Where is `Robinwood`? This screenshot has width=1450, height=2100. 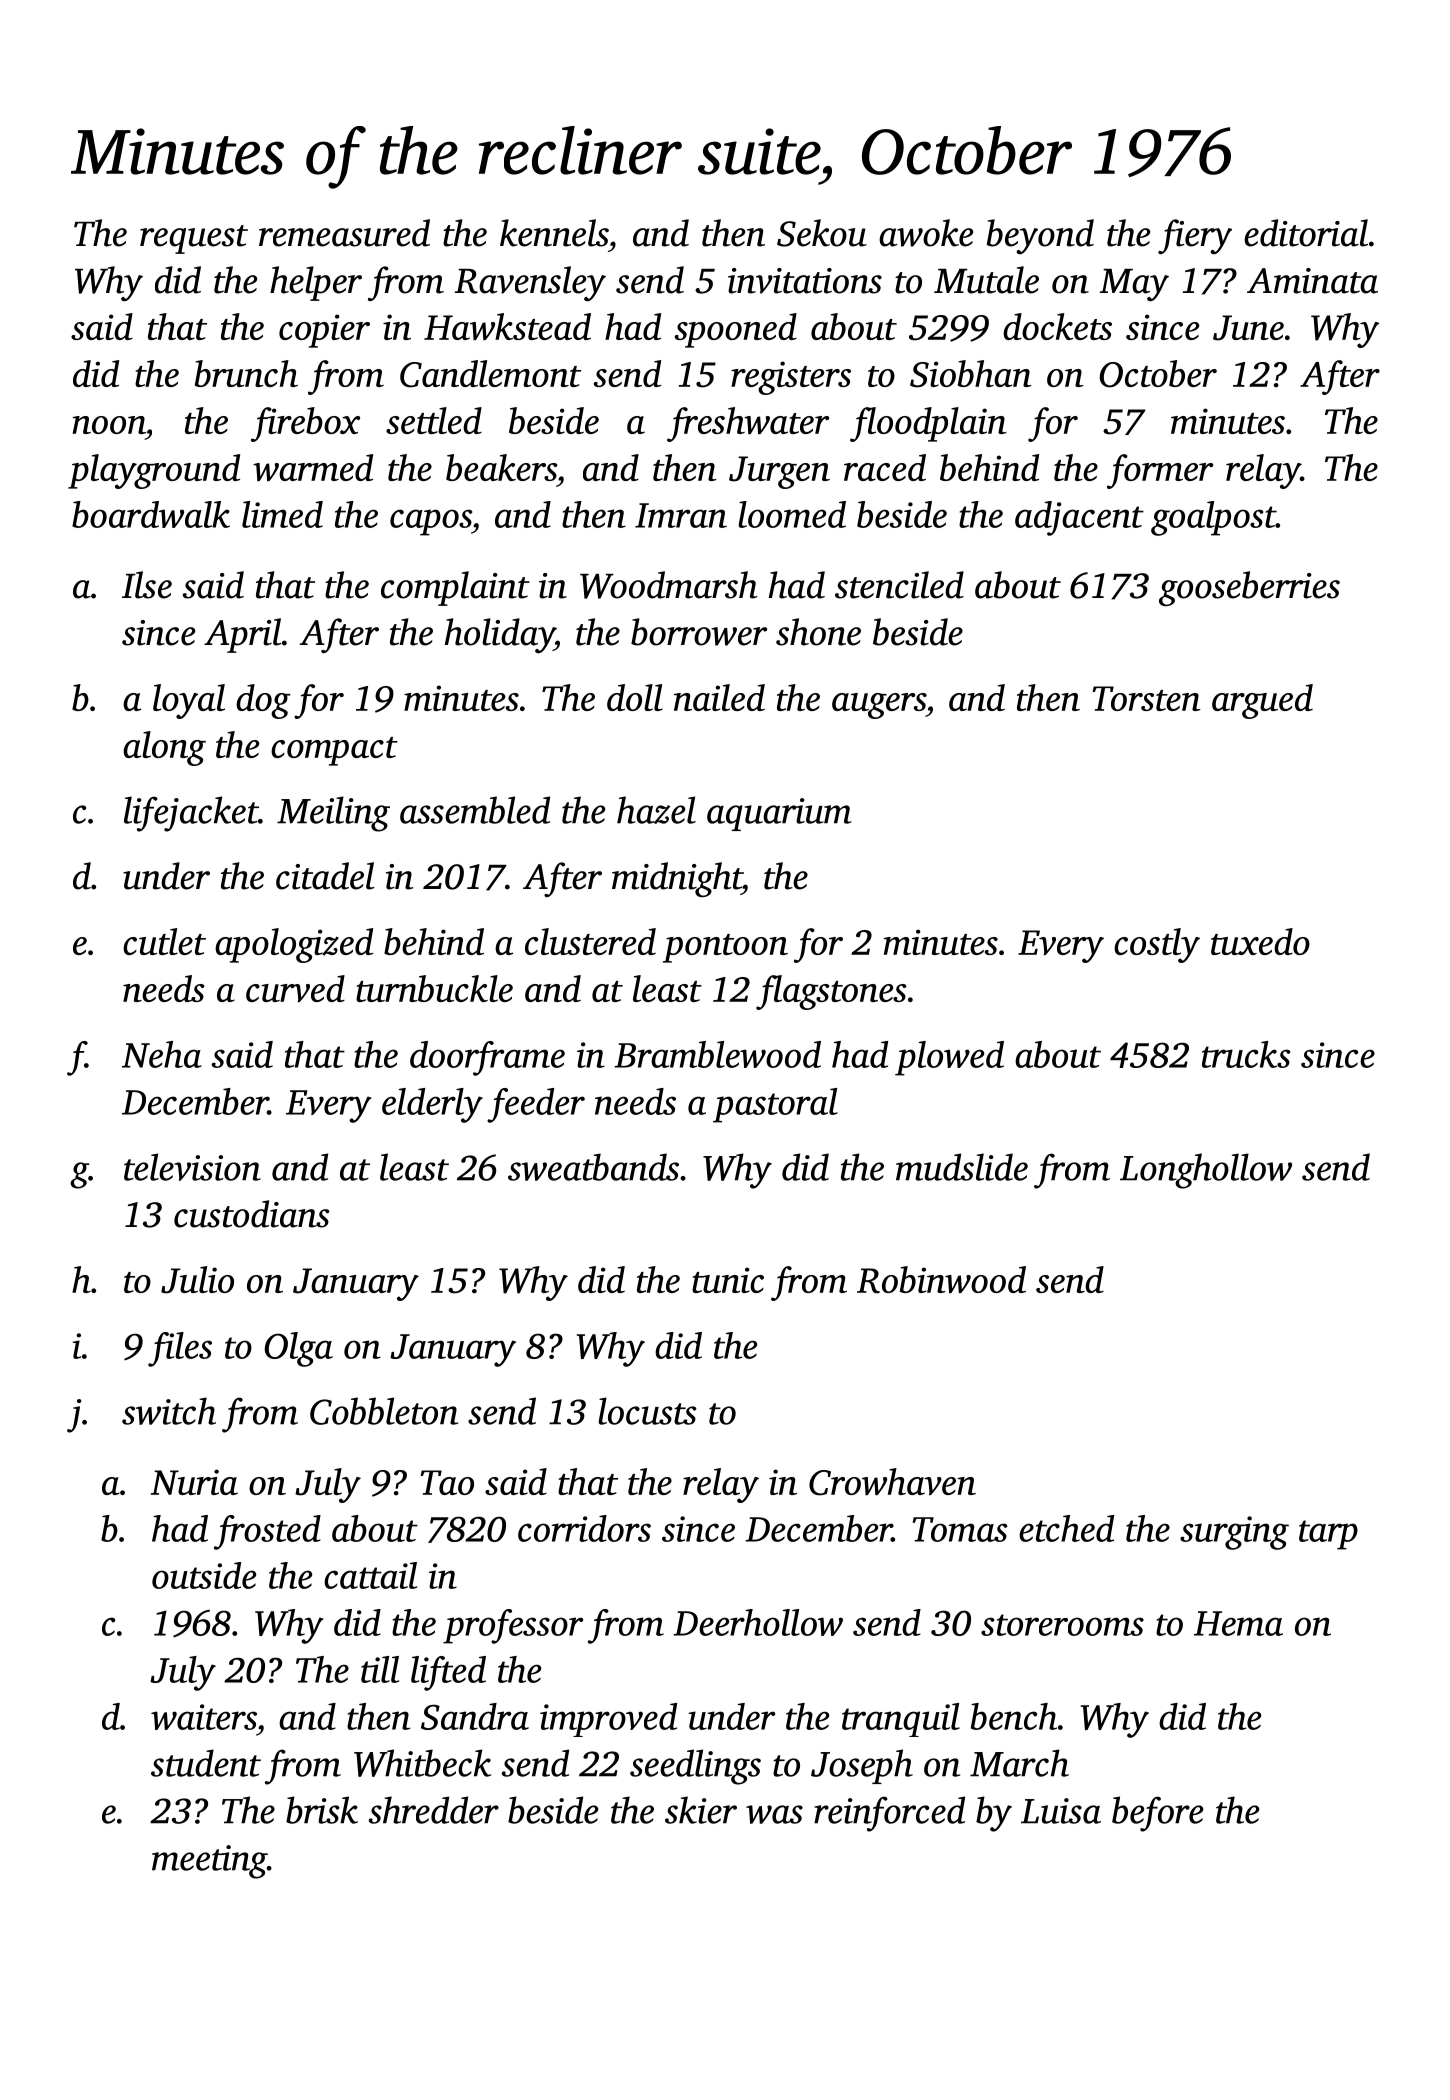
Robinwood is located at coordinates (941, 1280).
